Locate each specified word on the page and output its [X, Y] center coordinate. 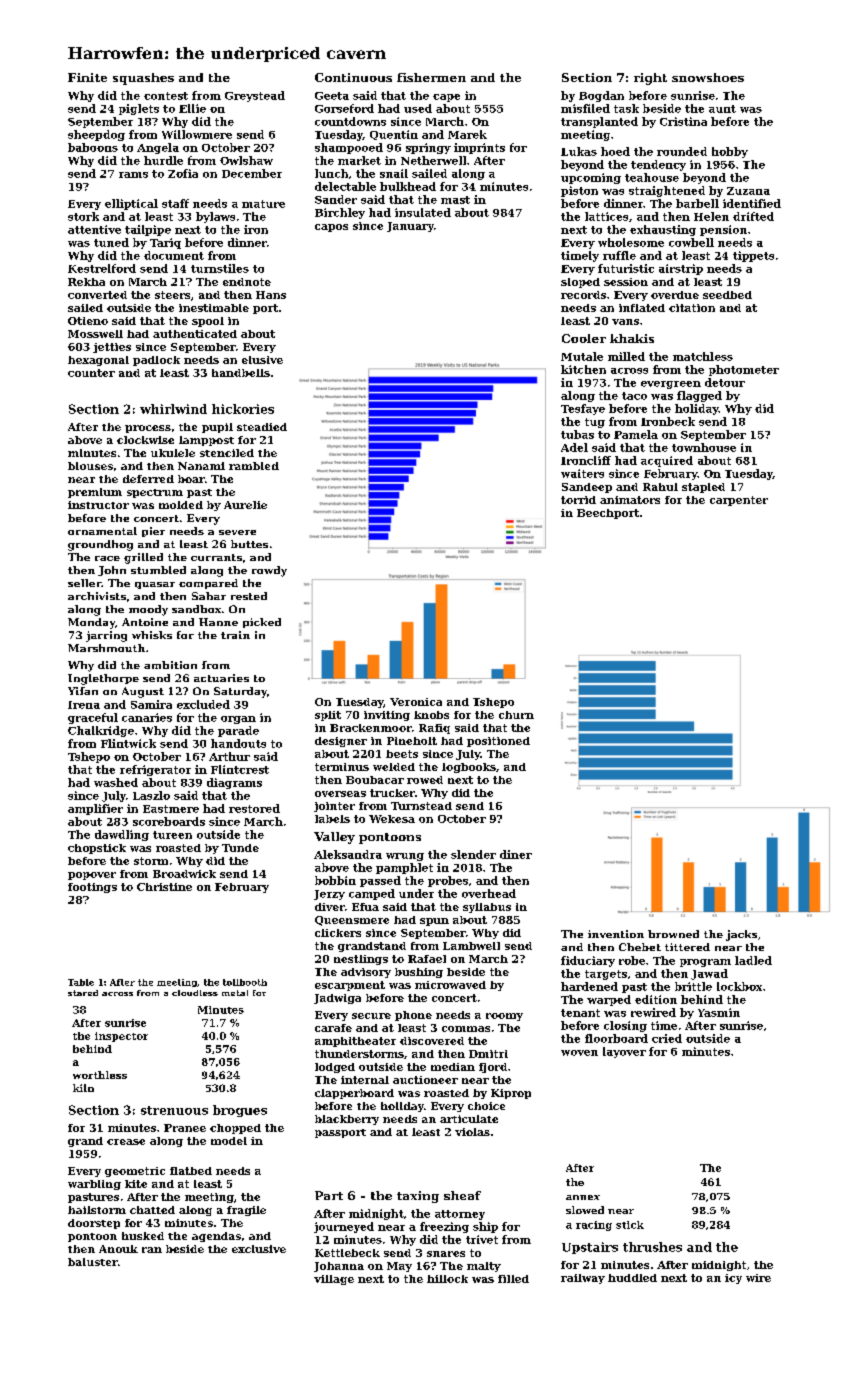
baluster [93, 1262]
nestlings [361, 960]
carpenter [739, 501]
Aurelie [245, 505]
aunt [722, 109]
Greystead [255, 96]
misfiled [585, 108]
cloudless [195, 993]
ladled [753, 960]
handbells [241, 373]
